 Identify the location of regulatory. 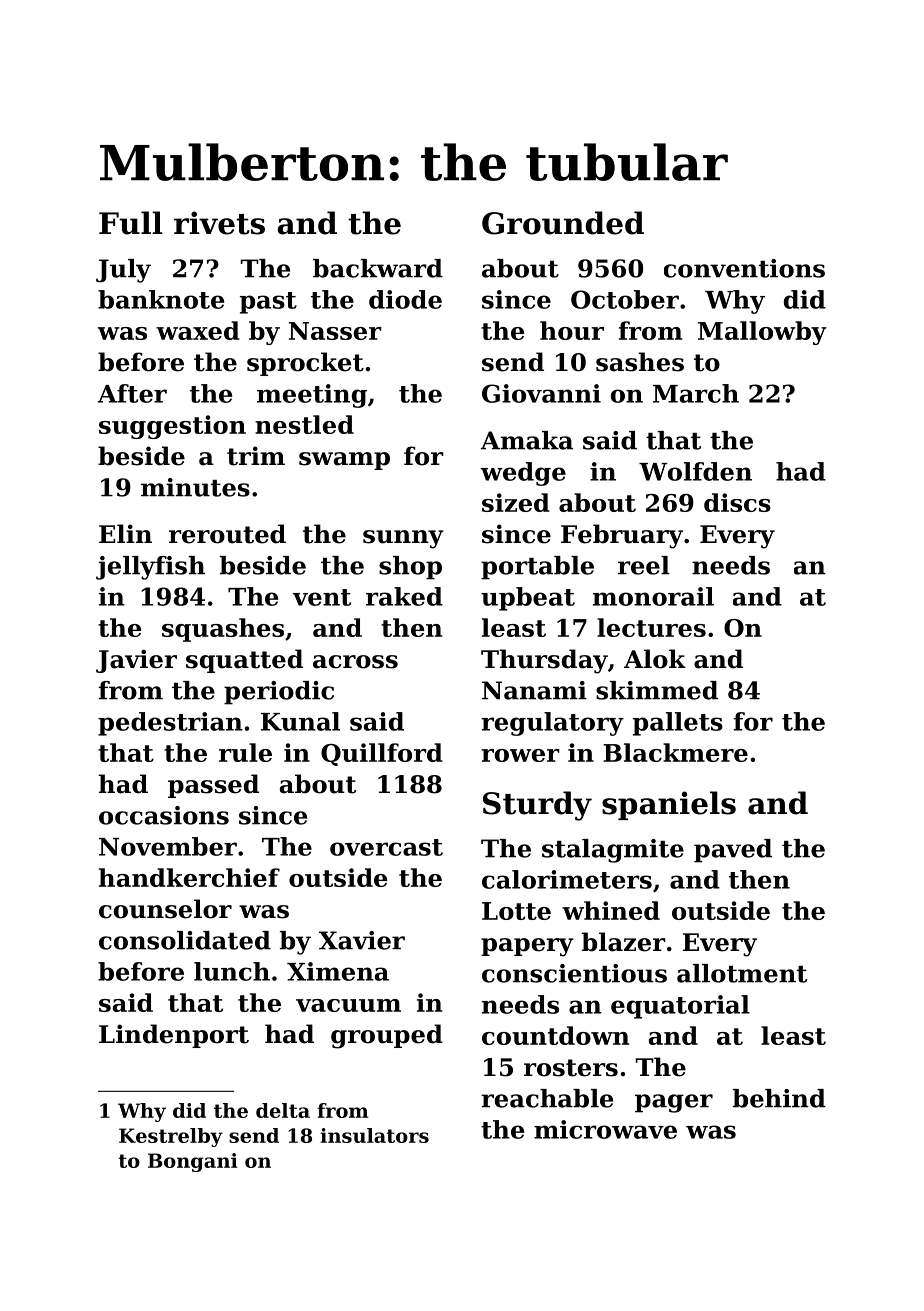
(552, 724).
